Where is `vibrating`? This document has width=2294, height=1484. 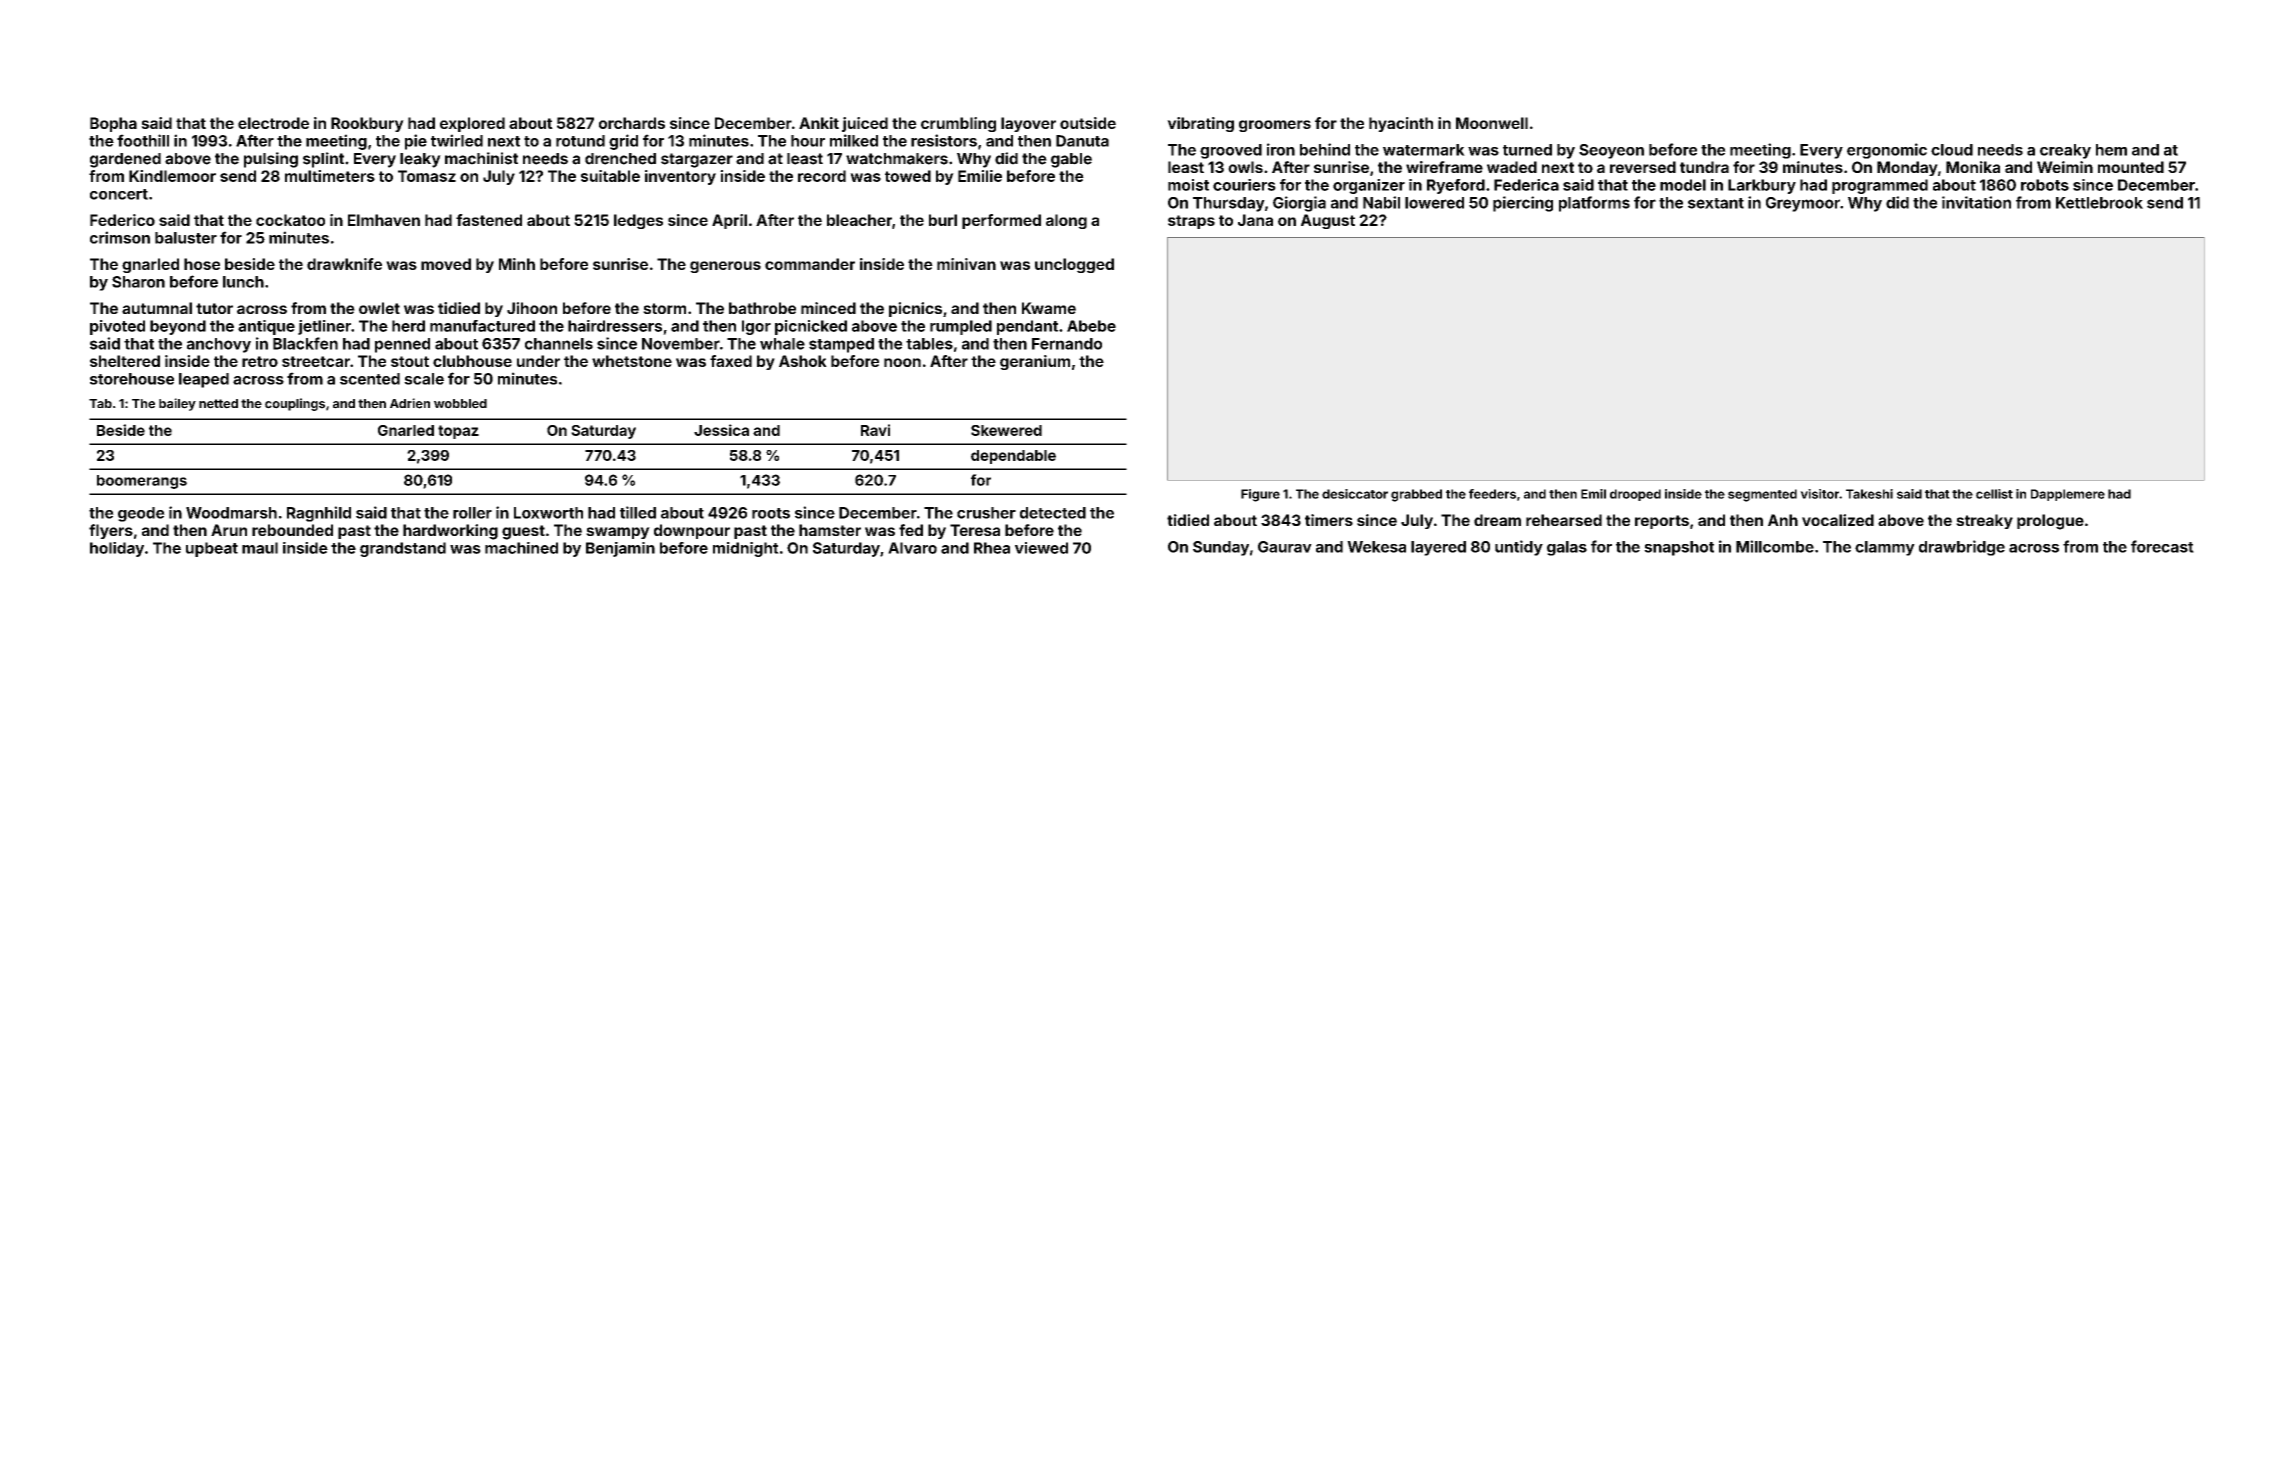 vibrating is located at coordinates (1200, 124).
